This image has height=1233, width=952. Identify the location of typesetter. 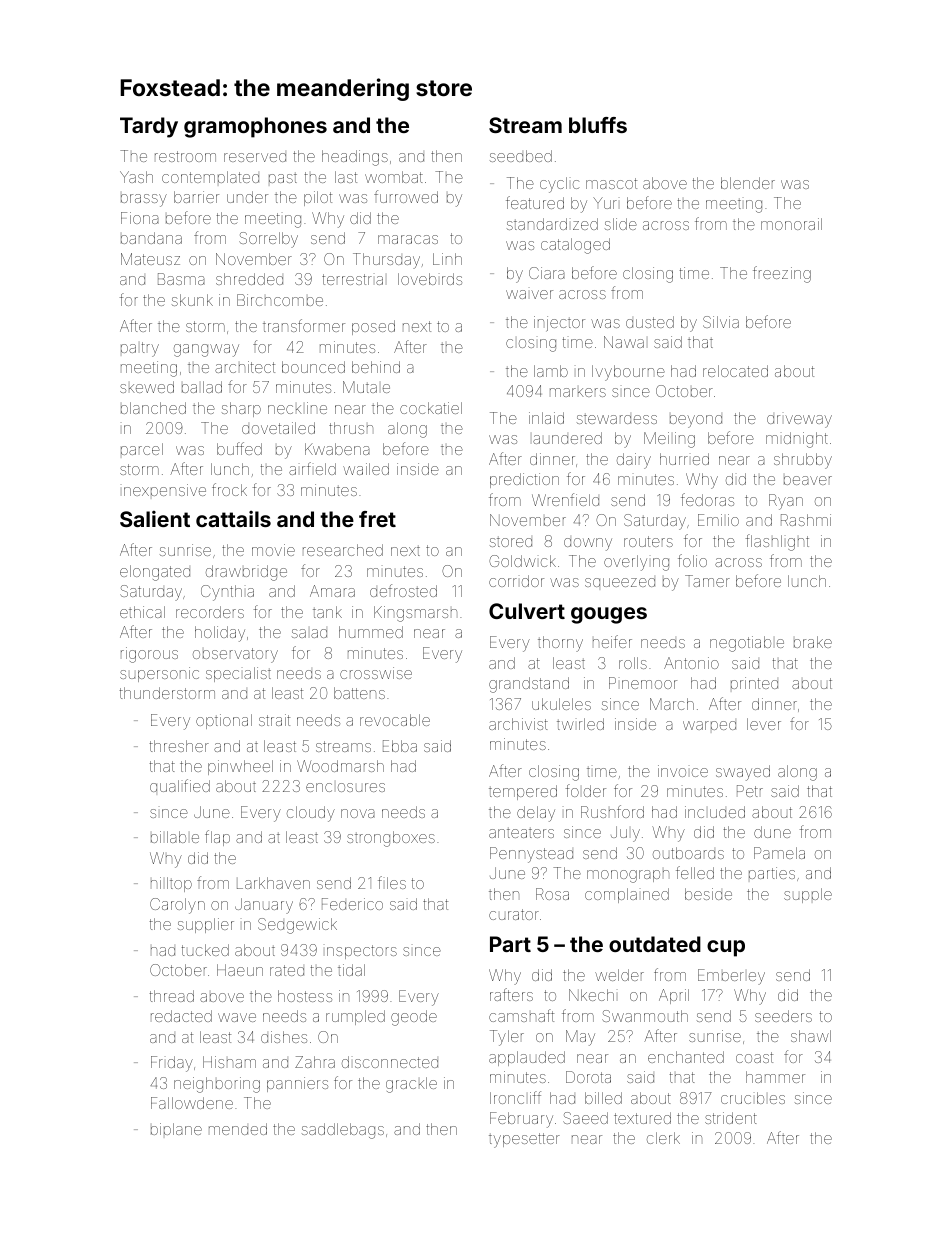
(524, 1140).
